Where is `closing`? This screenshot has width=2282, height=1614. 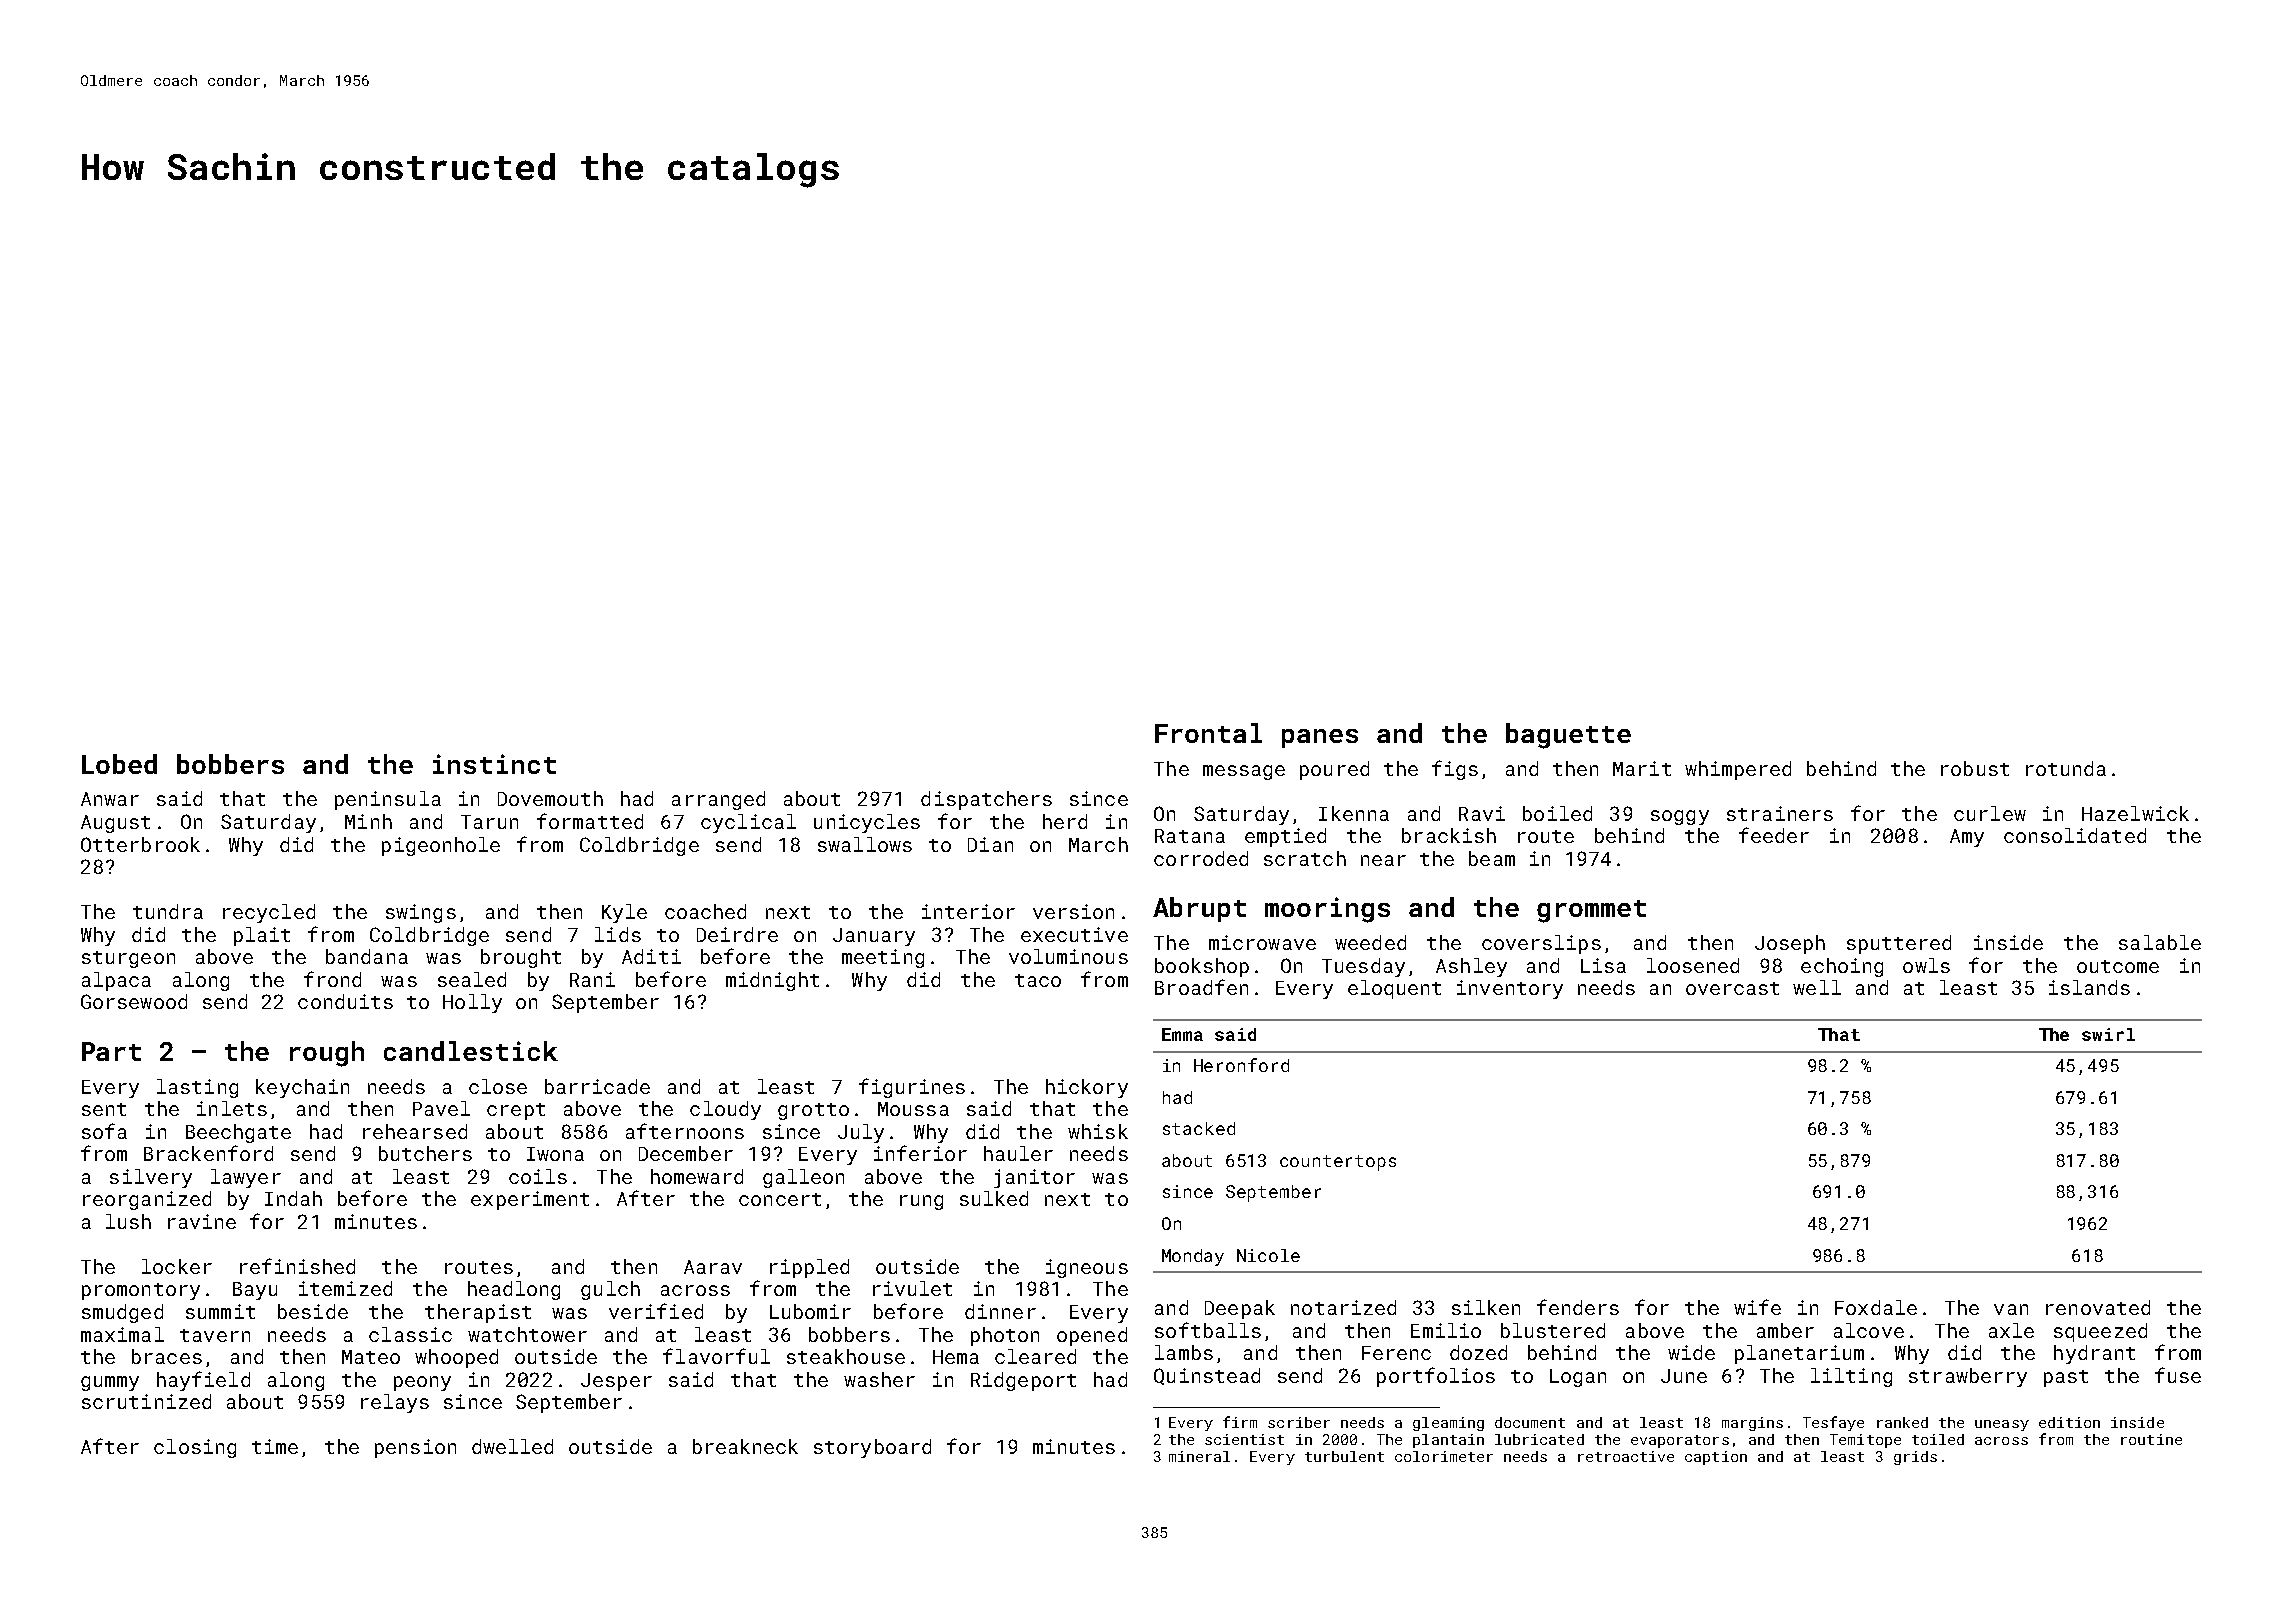
closing is located at coordinates (195, 1448).
